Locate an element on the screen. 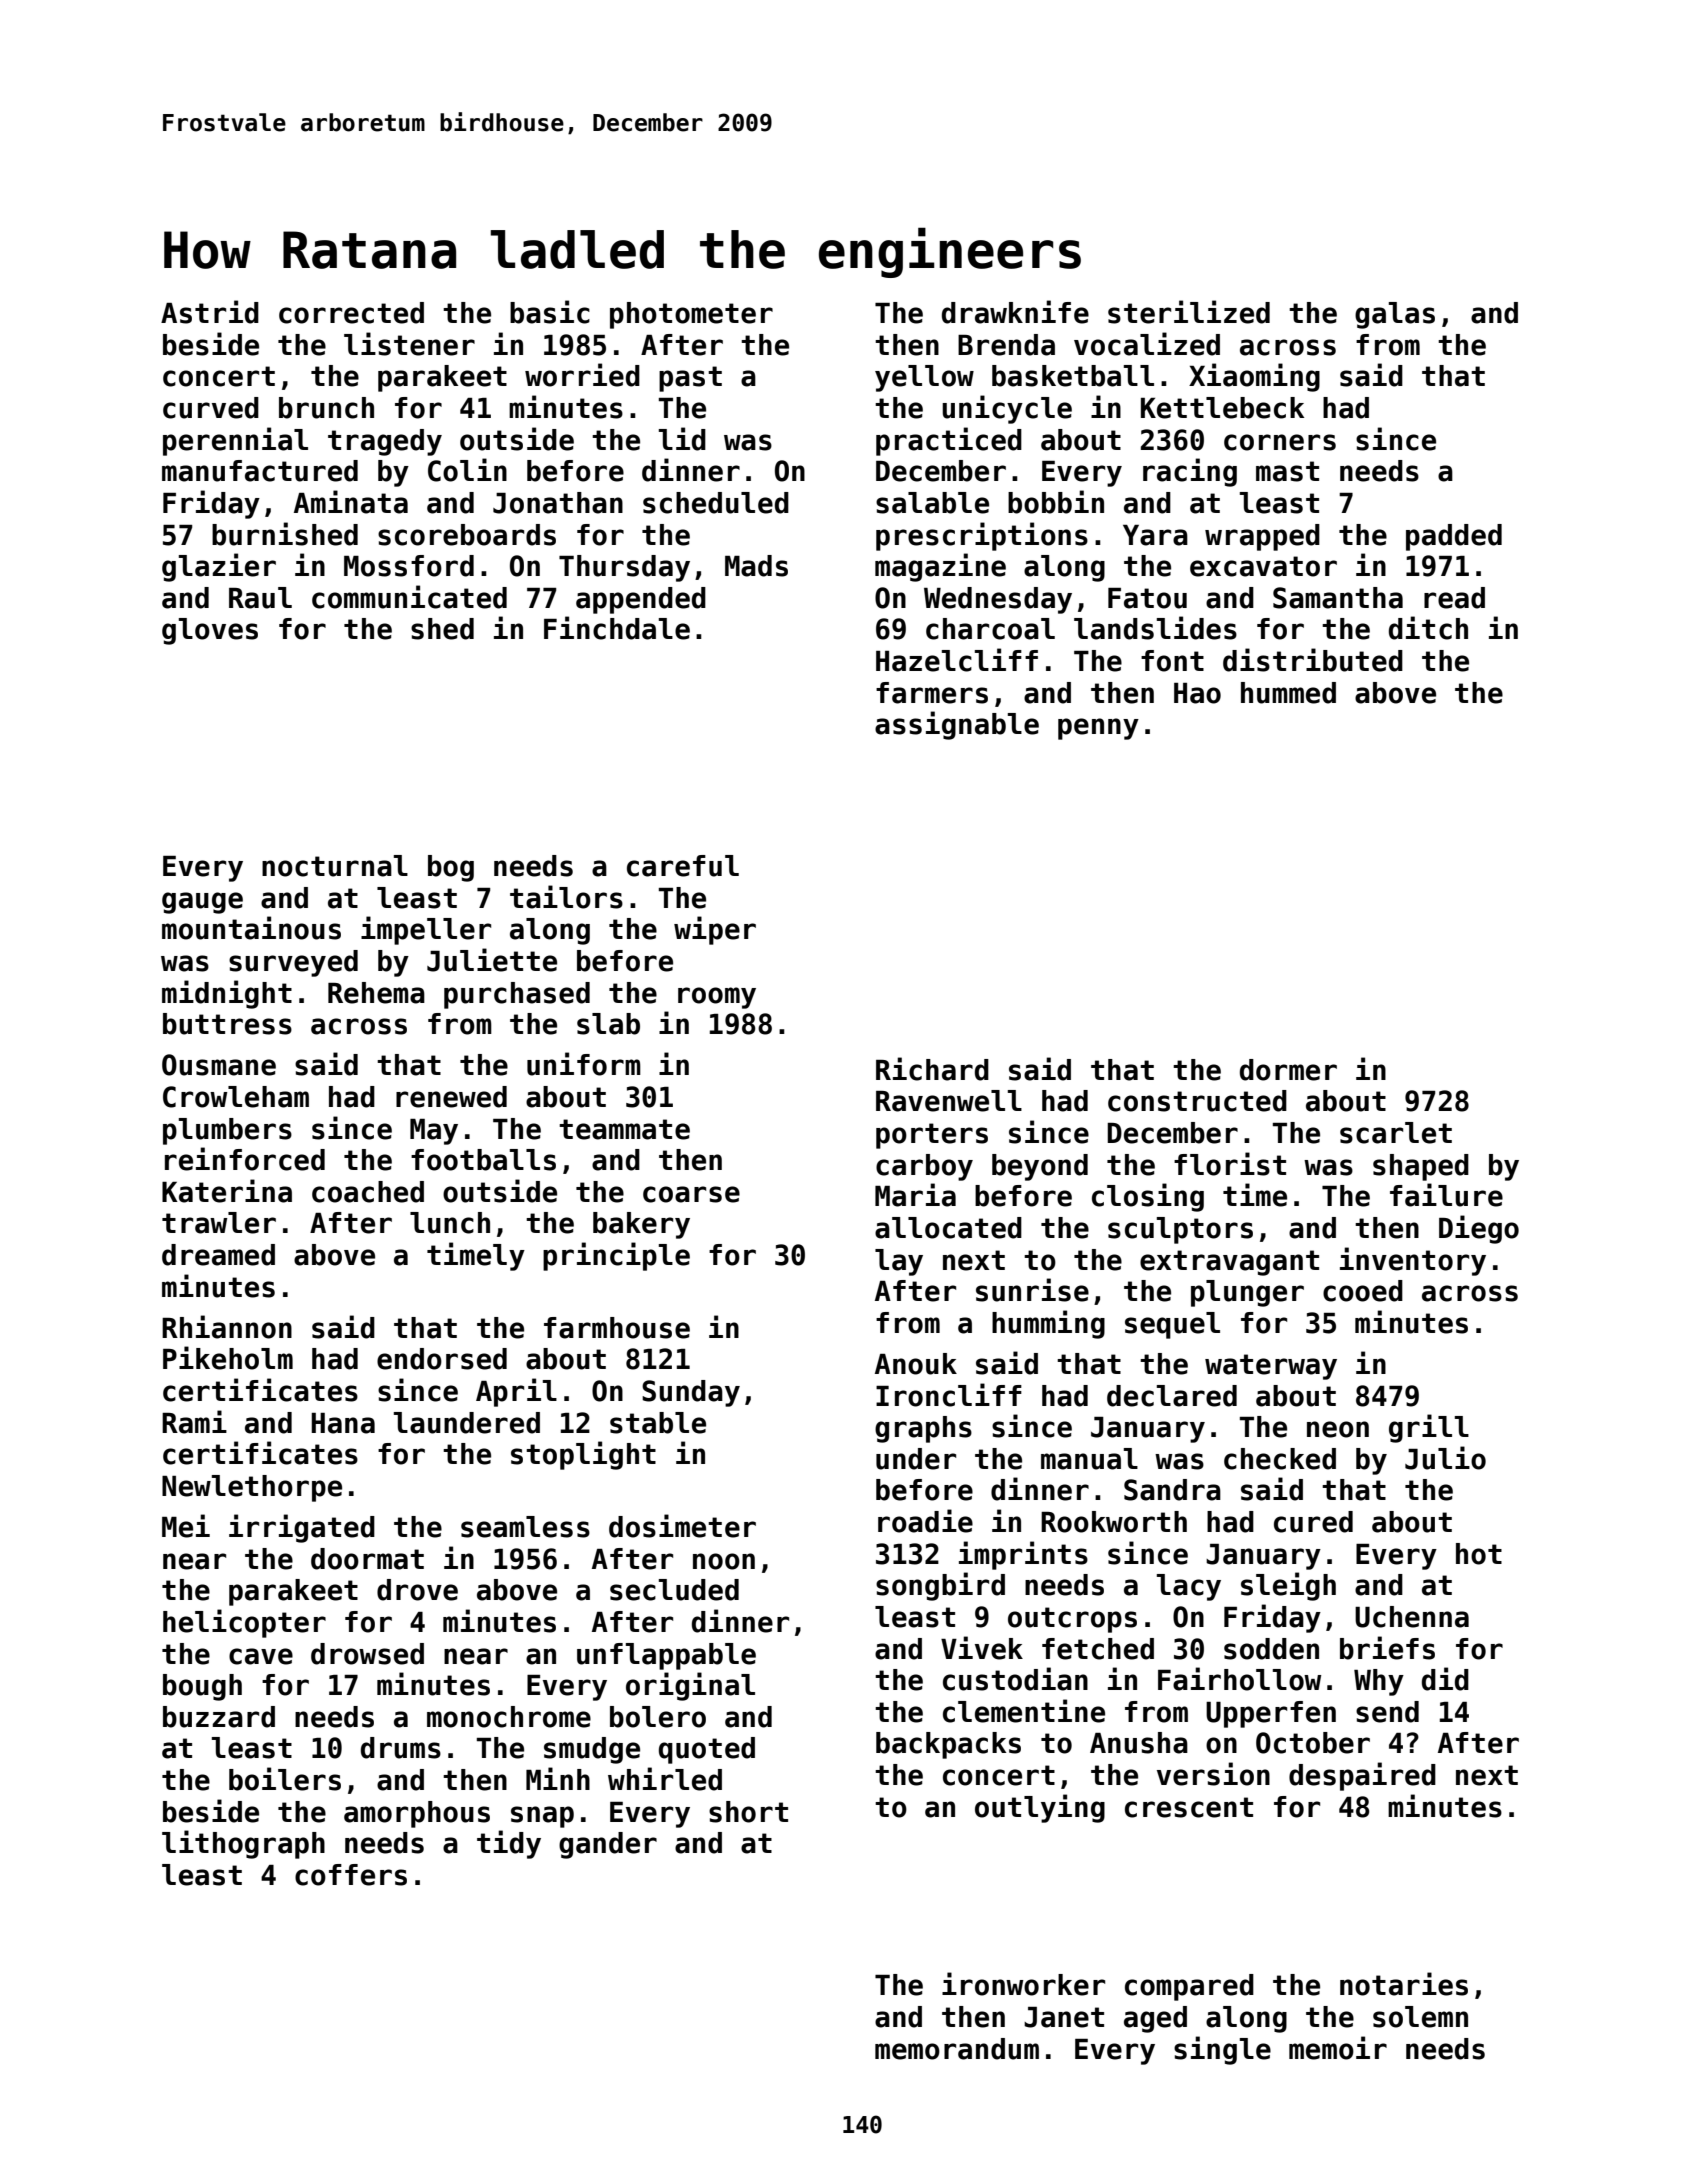 This screenshot has height=2178, width=1683. cave is located at coordinates (261, 1656).
